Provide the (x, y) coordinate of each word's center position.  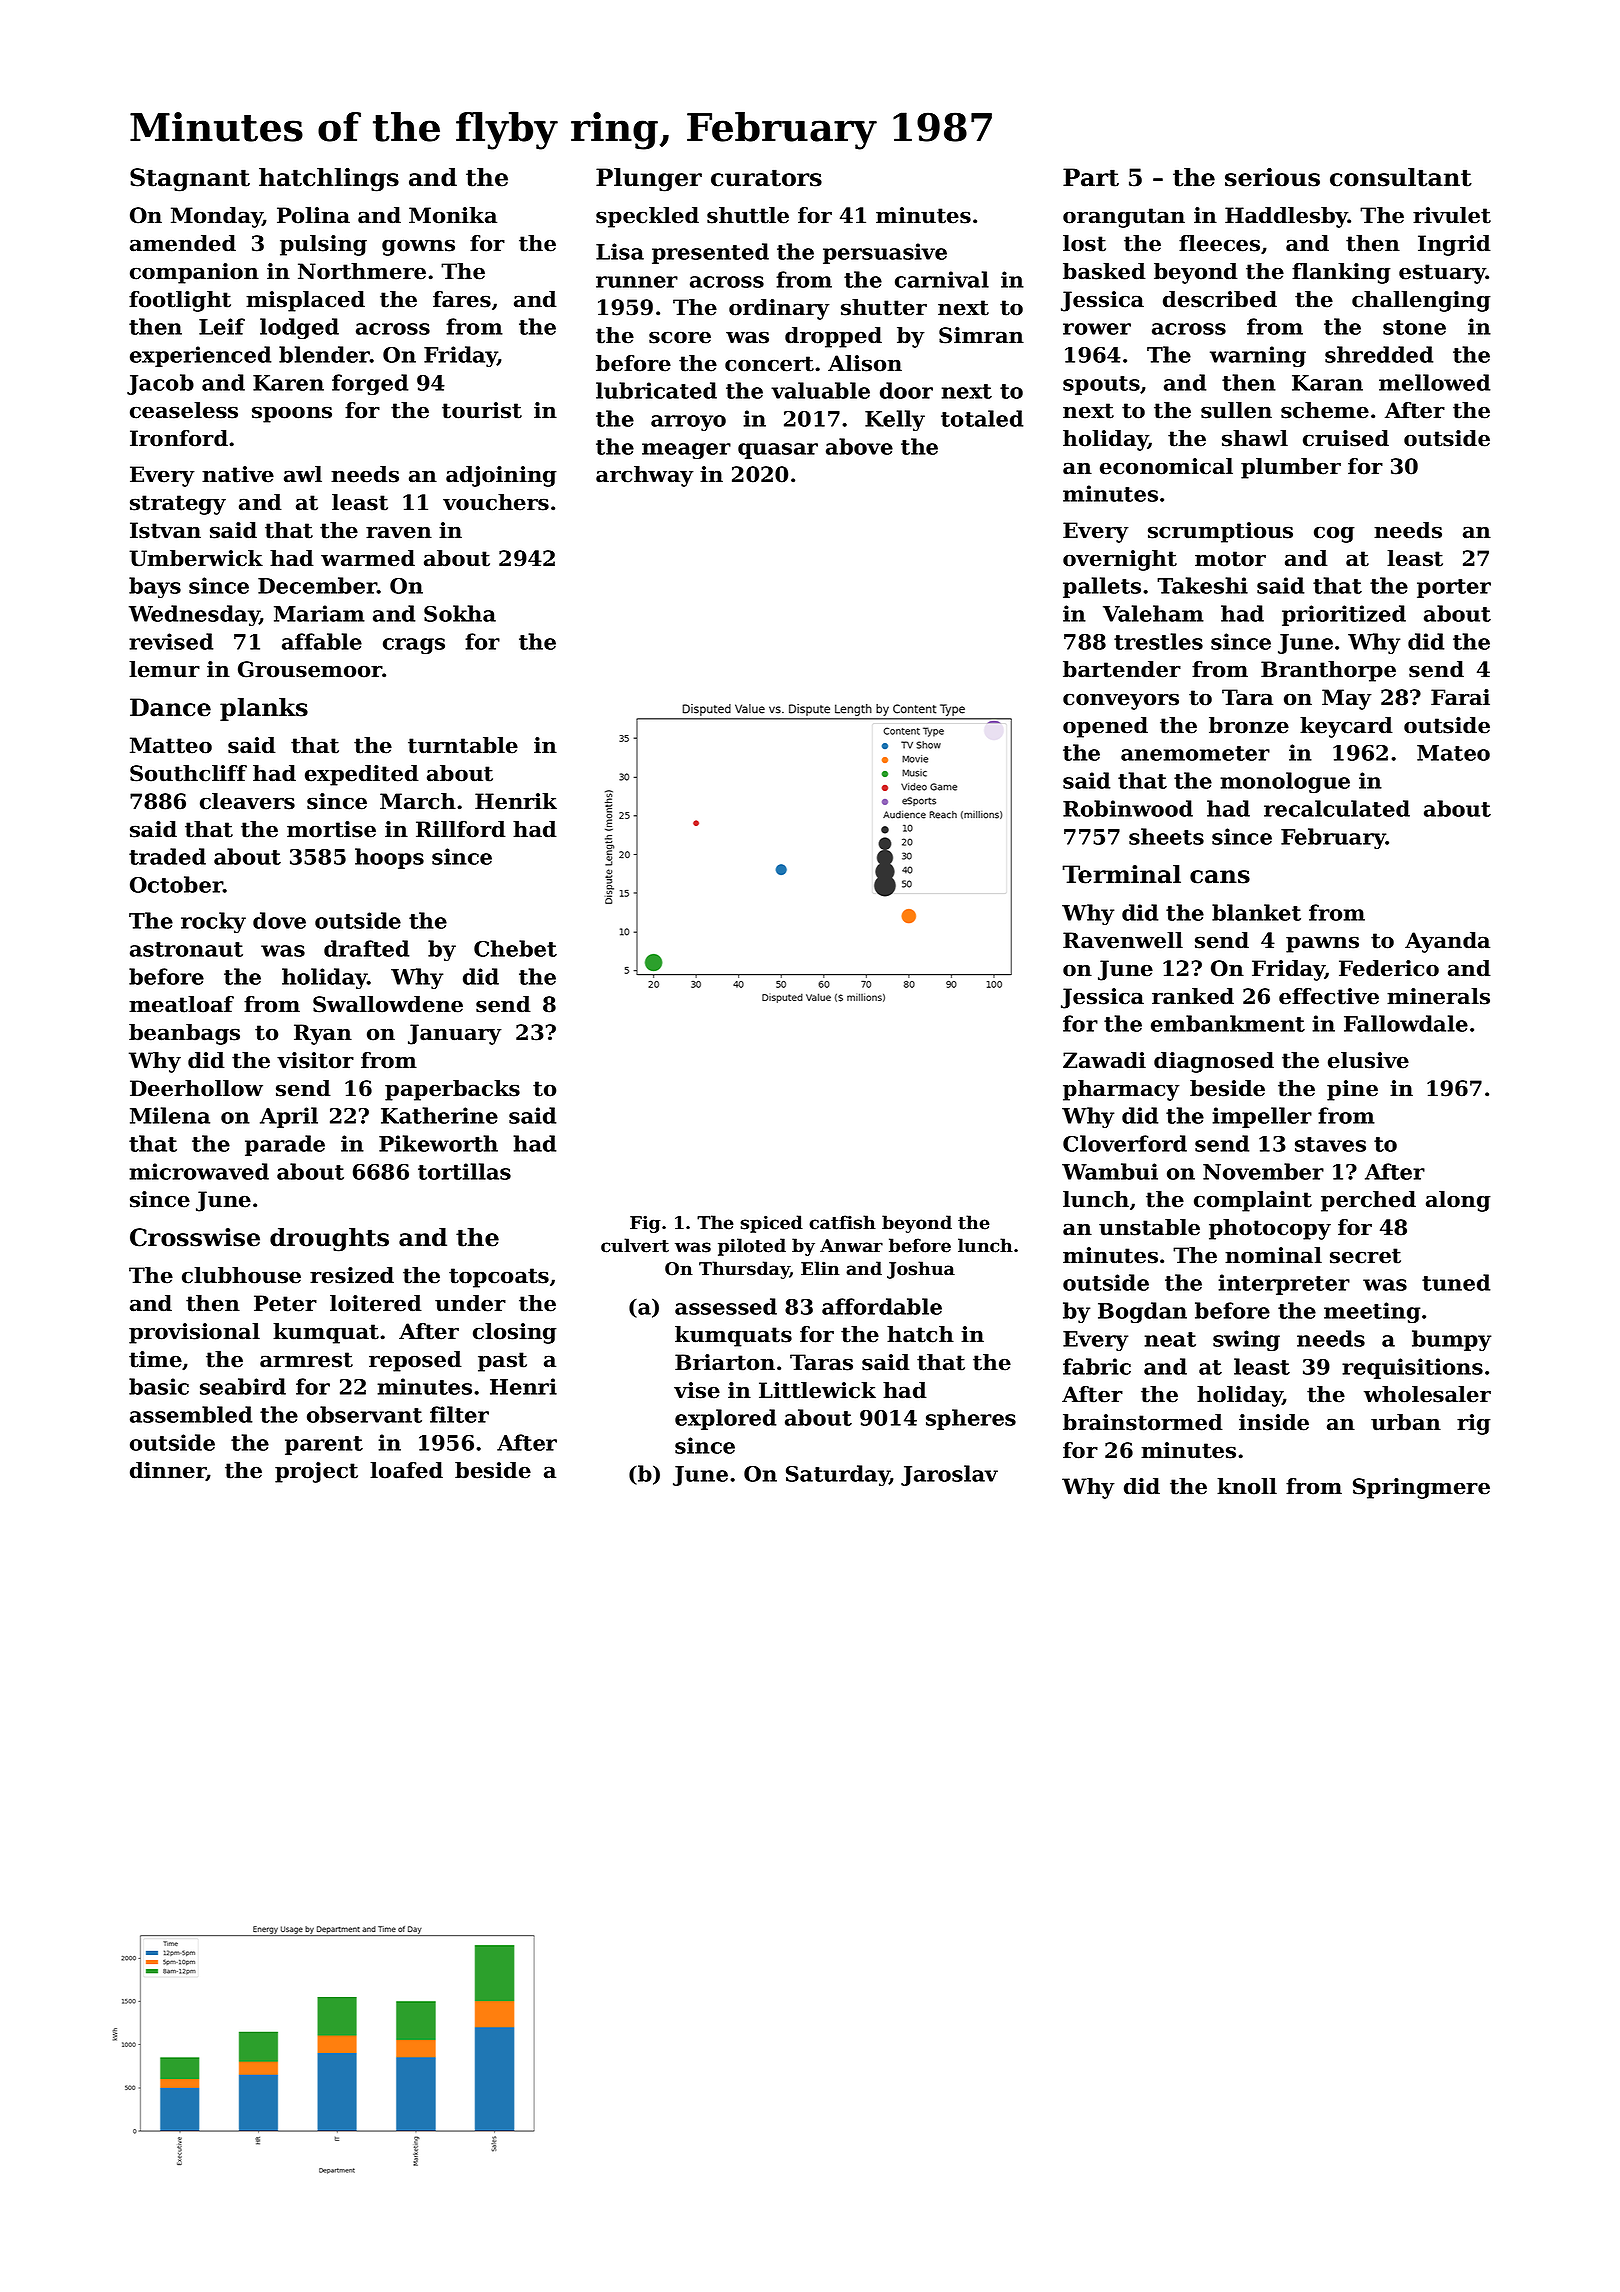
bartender (1122, 669)
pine (1352, 1090)
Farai (1460, 697)
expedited (362, 775)
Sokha (460, 613)
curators (766, 178)
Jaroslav (949, 1475)
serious (1272, 177)
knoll (1247, 1486)
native (238, 474)
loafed (406, 1470)
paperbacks (452, 1090)
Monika (453, 215)
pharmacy (1121, 1090)
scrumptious (1220, 532)
